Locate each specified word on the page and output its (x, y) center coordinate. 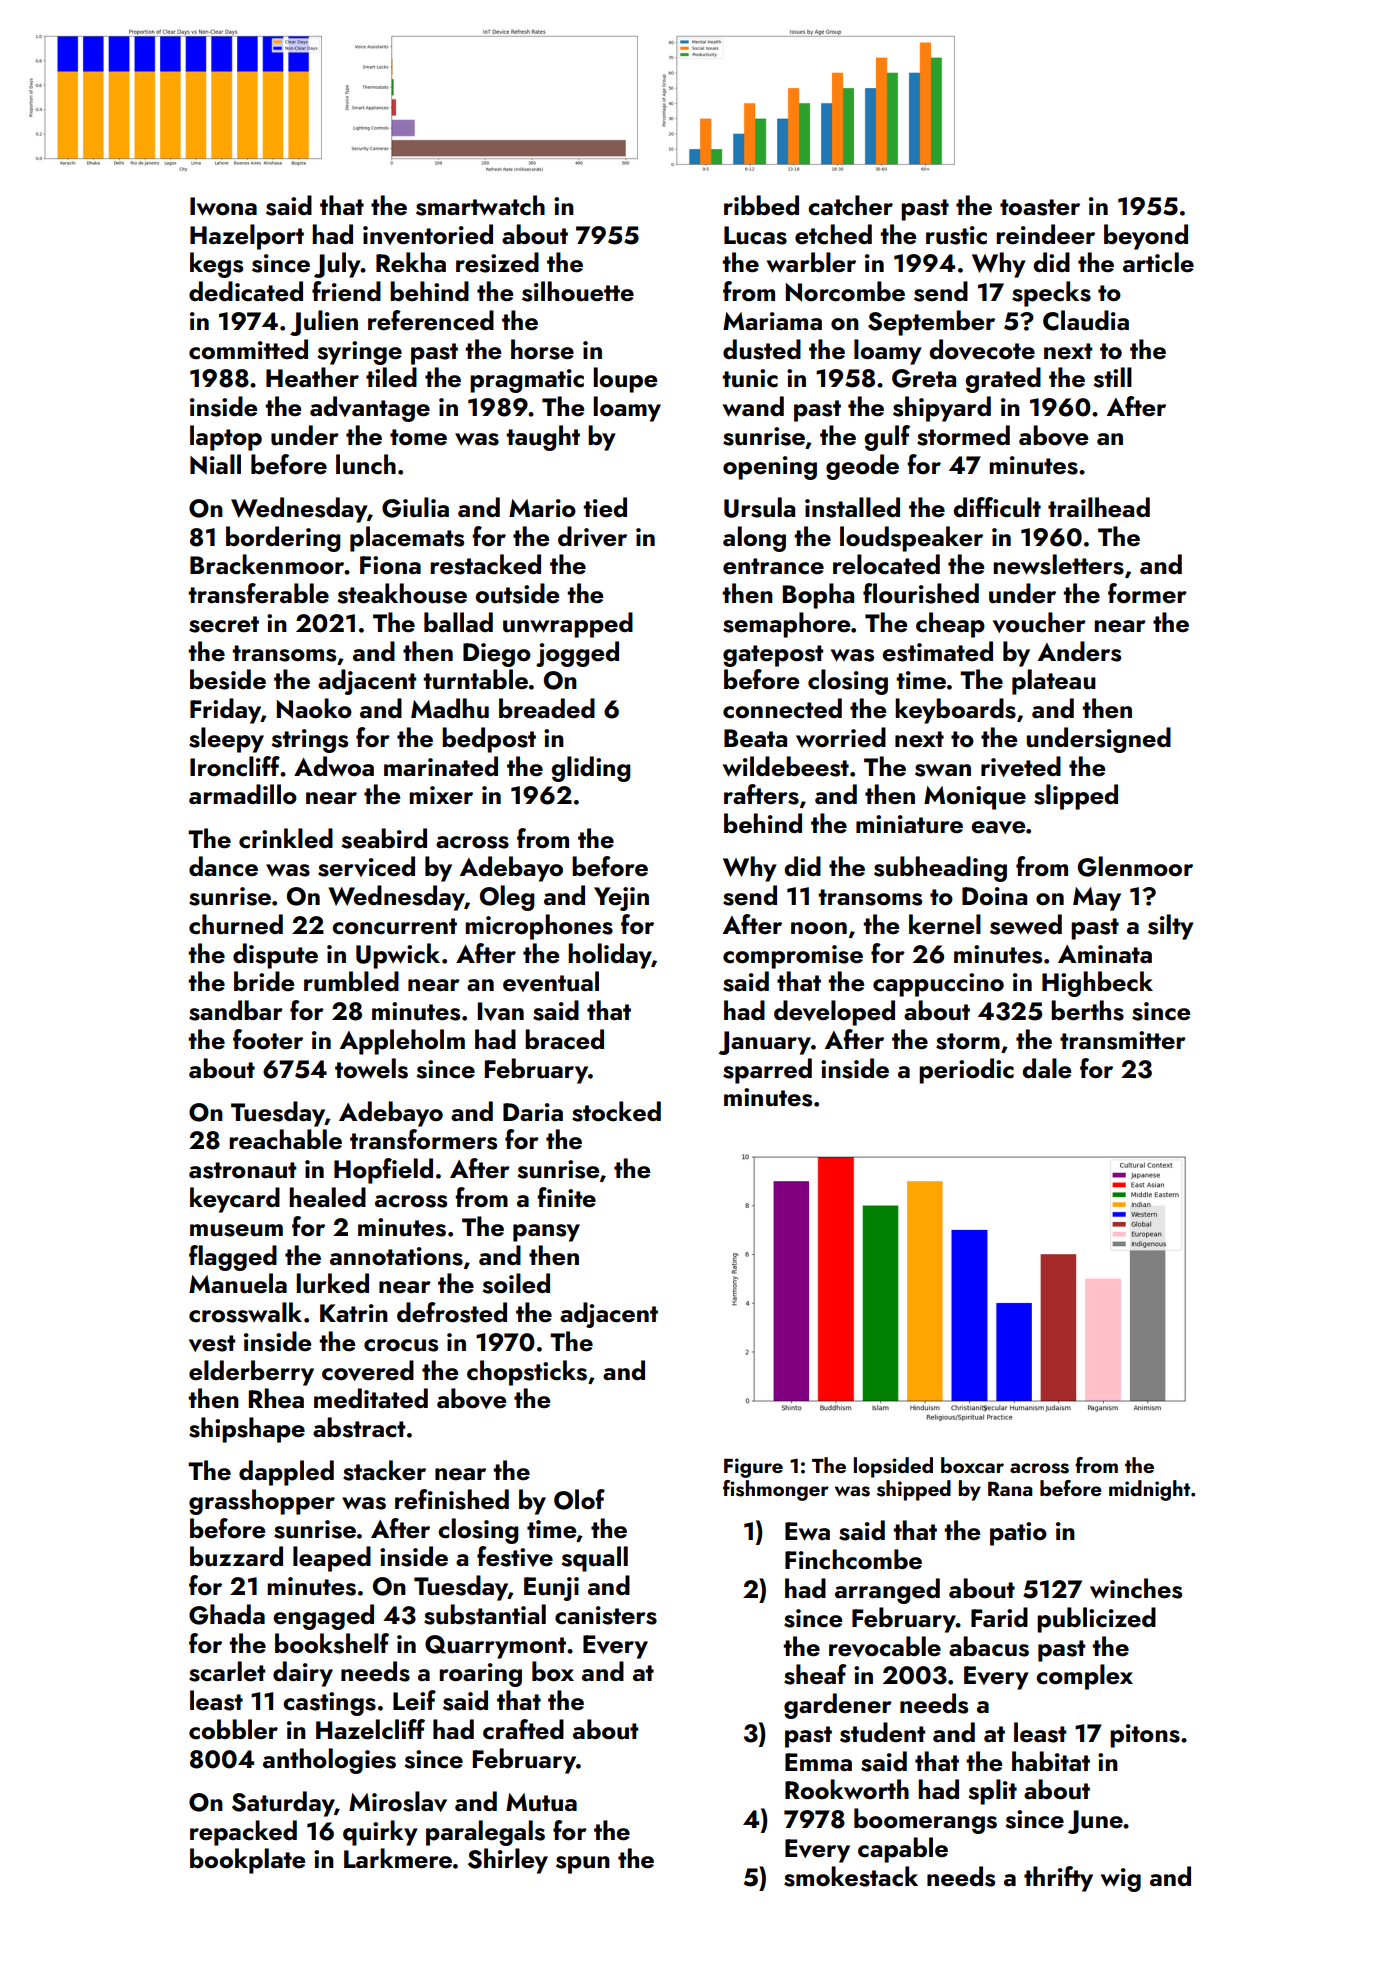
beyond (1146, 237)
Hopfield (383, 1171)
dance (223, 866)
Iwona (223, 206)
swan (943, 770)
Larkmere (398, 1858)
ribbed (761, 205)
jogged (577, 654)
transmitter (1123, 1040)
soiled (516, 1283)
